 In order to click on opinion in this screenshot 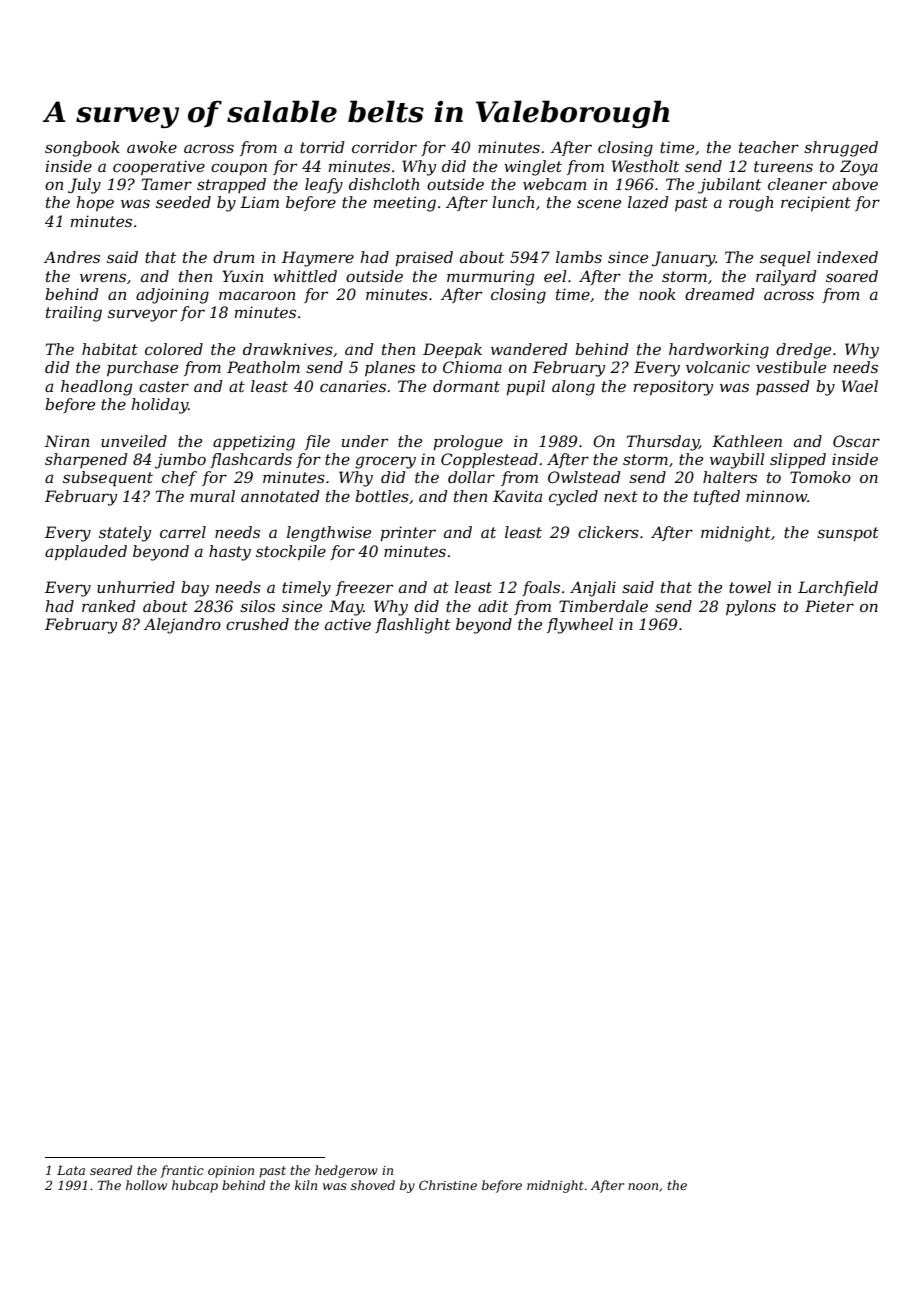, I will do `click(231, 1172)`.
